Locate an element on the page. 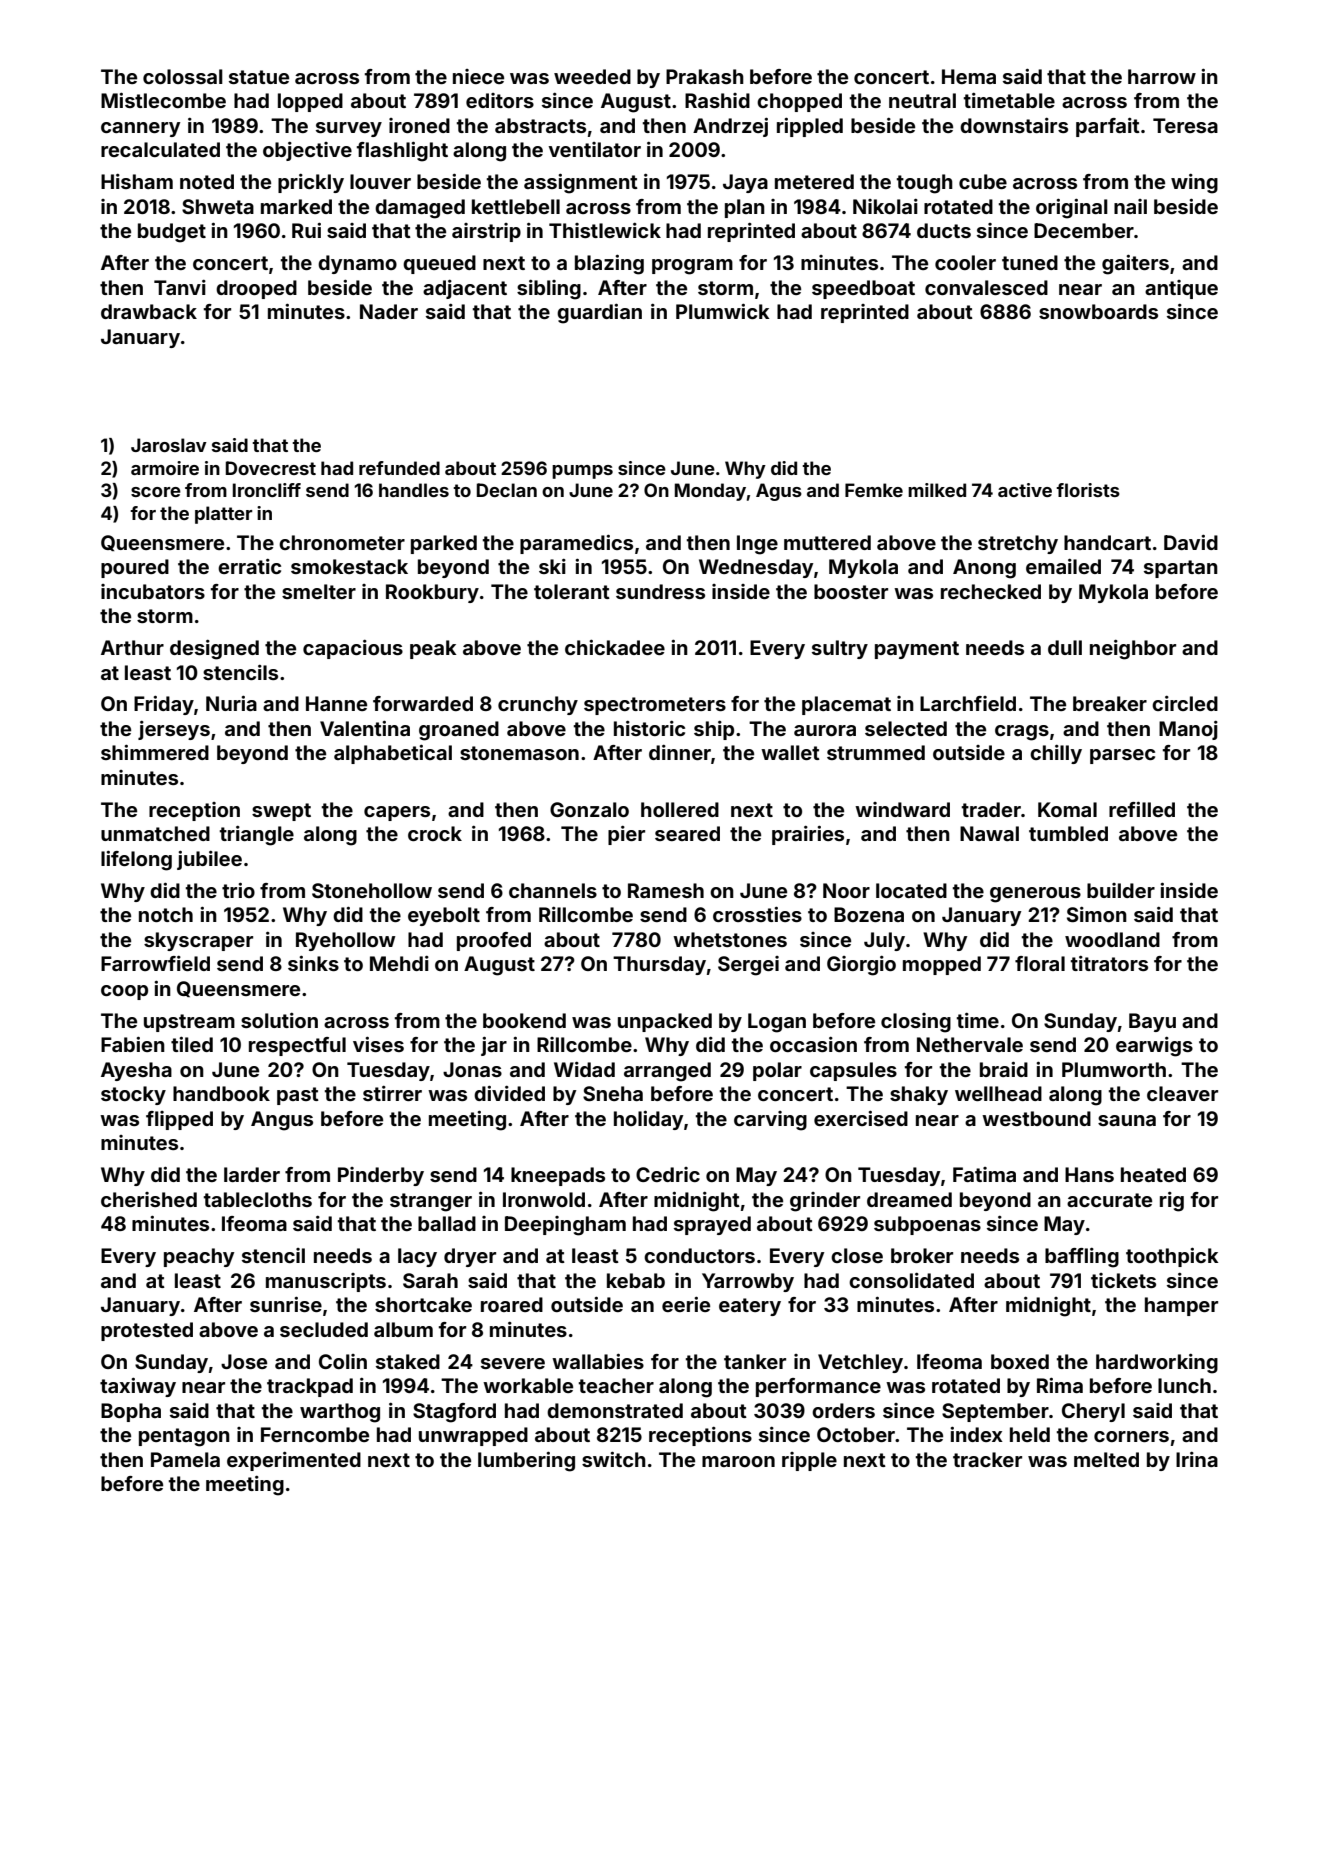 The width and height of the image is (1319, 1865). Mehdi is located at coordinates (399, 963).
